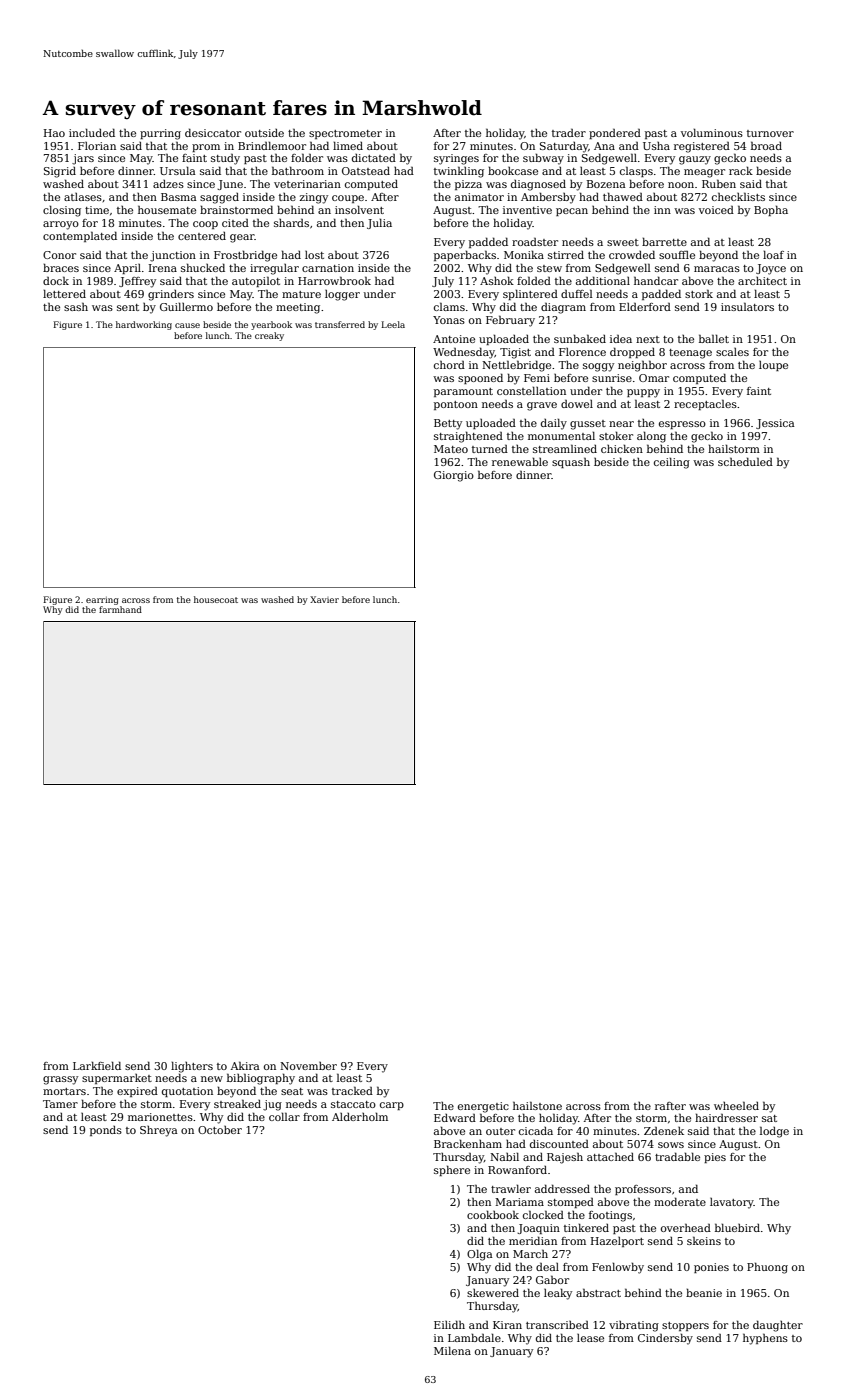  I want to click on syringes, so click(456, 159).
